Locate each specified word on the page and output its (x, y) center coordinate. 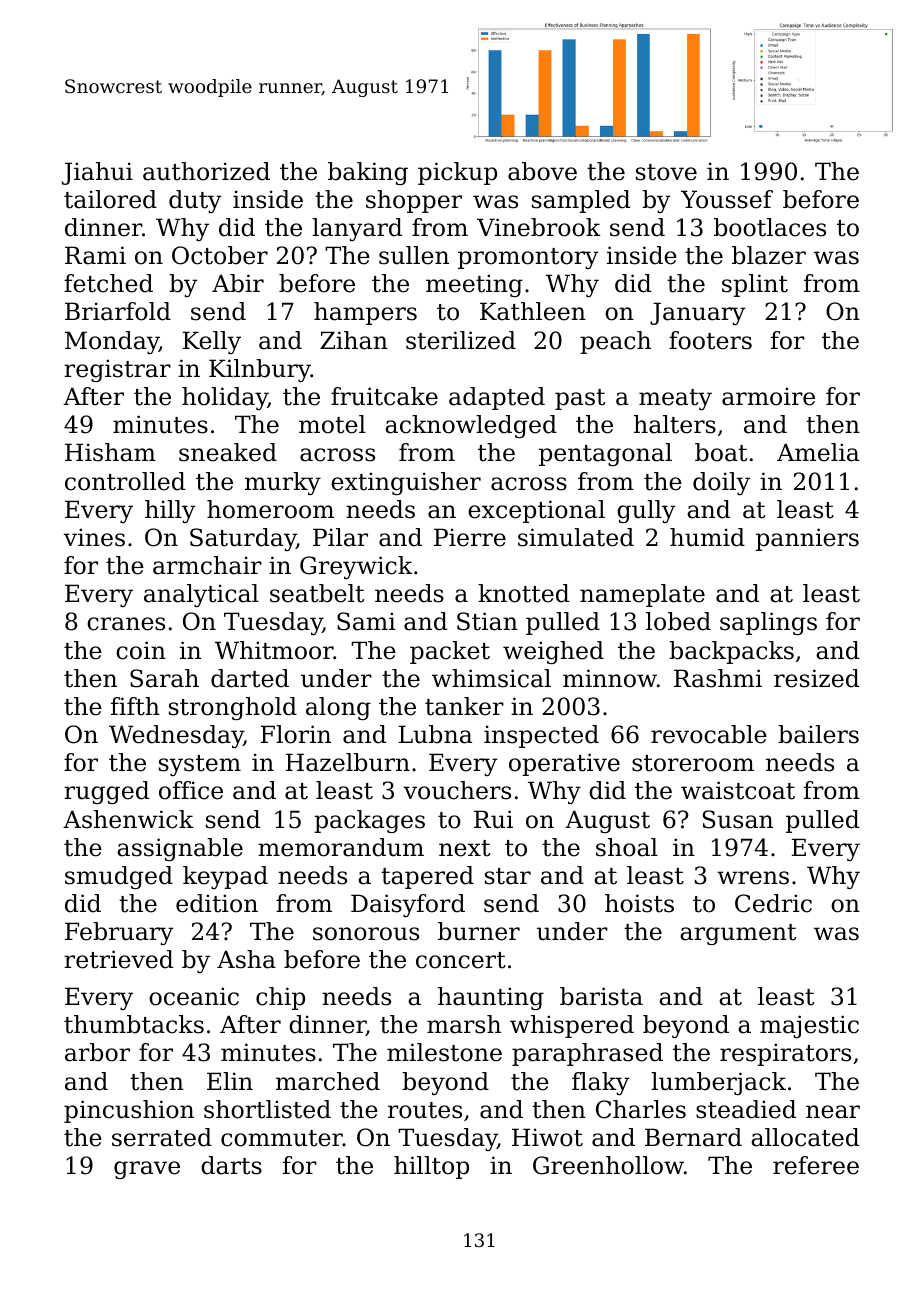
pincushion (129, 1111)
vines (94, 537)
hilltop (431, 1167)
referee (816, 1165)
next (464, 848)
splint (755, 285)
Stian (487, 621)
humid (707, 537)
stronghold (233, 708)
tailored (110, 199)
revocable (709, 734)
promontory (528, 258)
